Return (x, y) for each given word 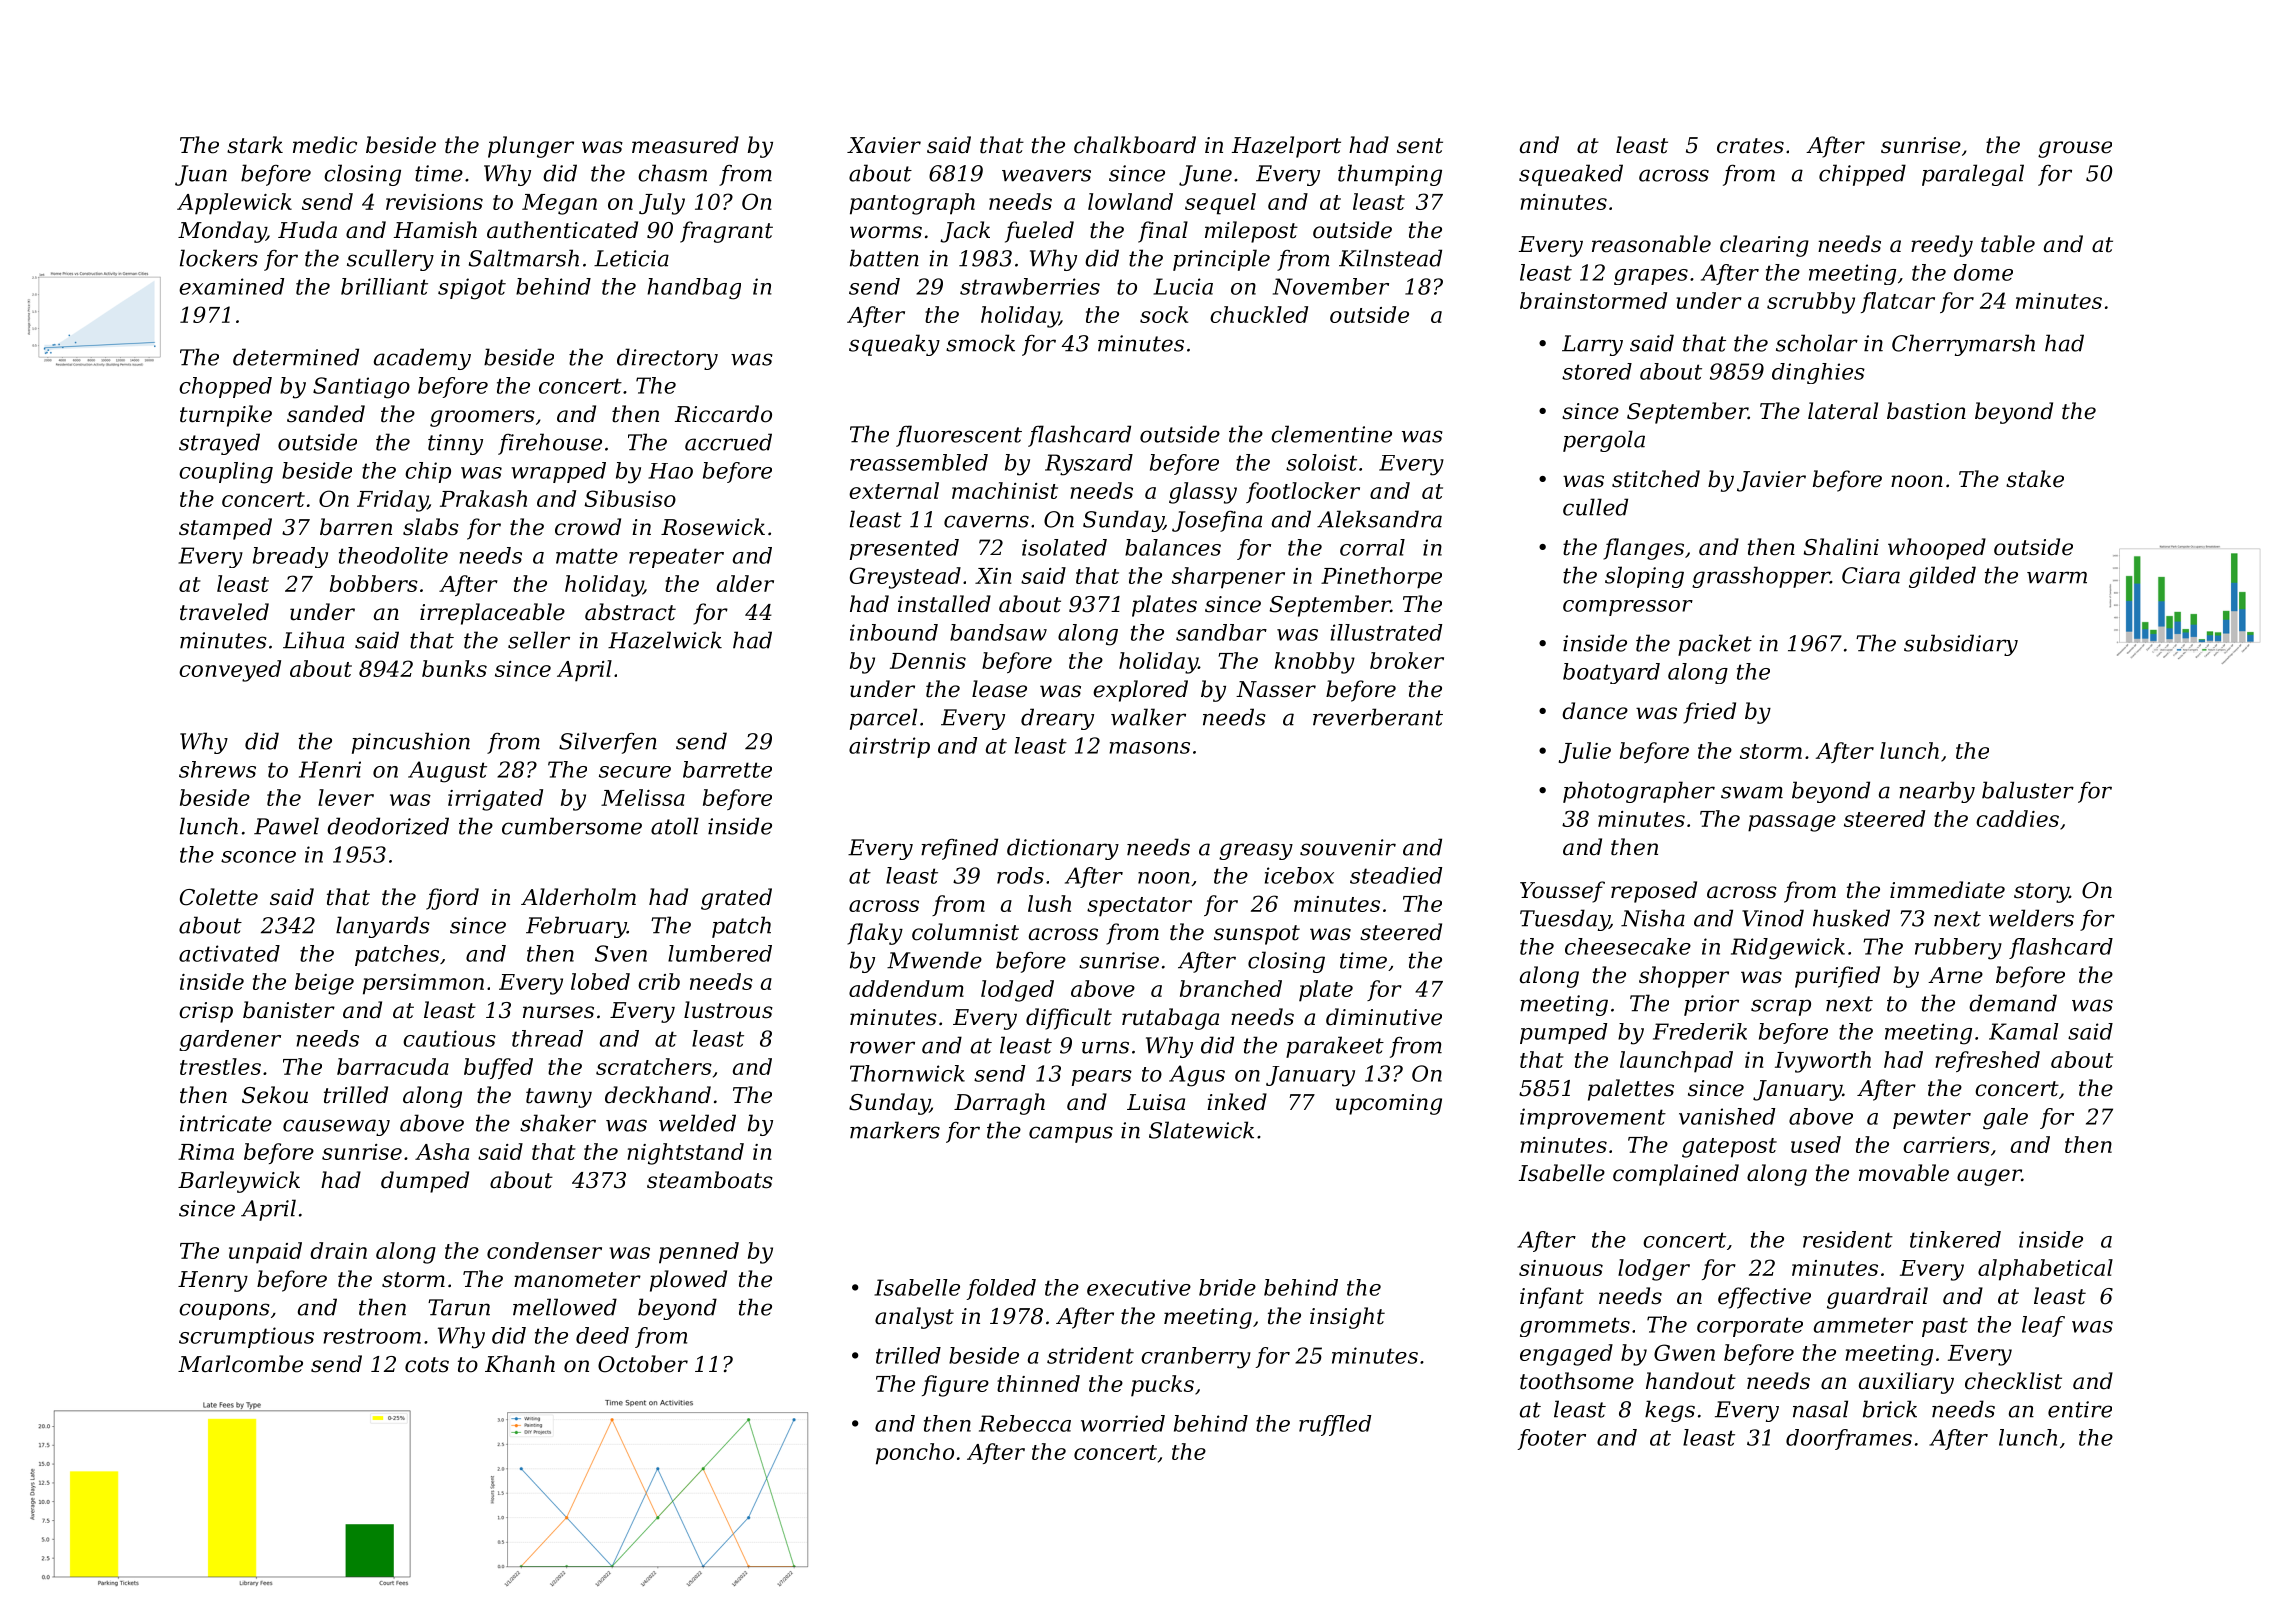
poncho (915, 1454)
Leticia (631, 258)
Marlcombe (240, 1364)
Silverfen (608, 743)
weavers (1046, 175)
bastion (1926, 411)
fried (1709, 713)
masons (1149, 748)
